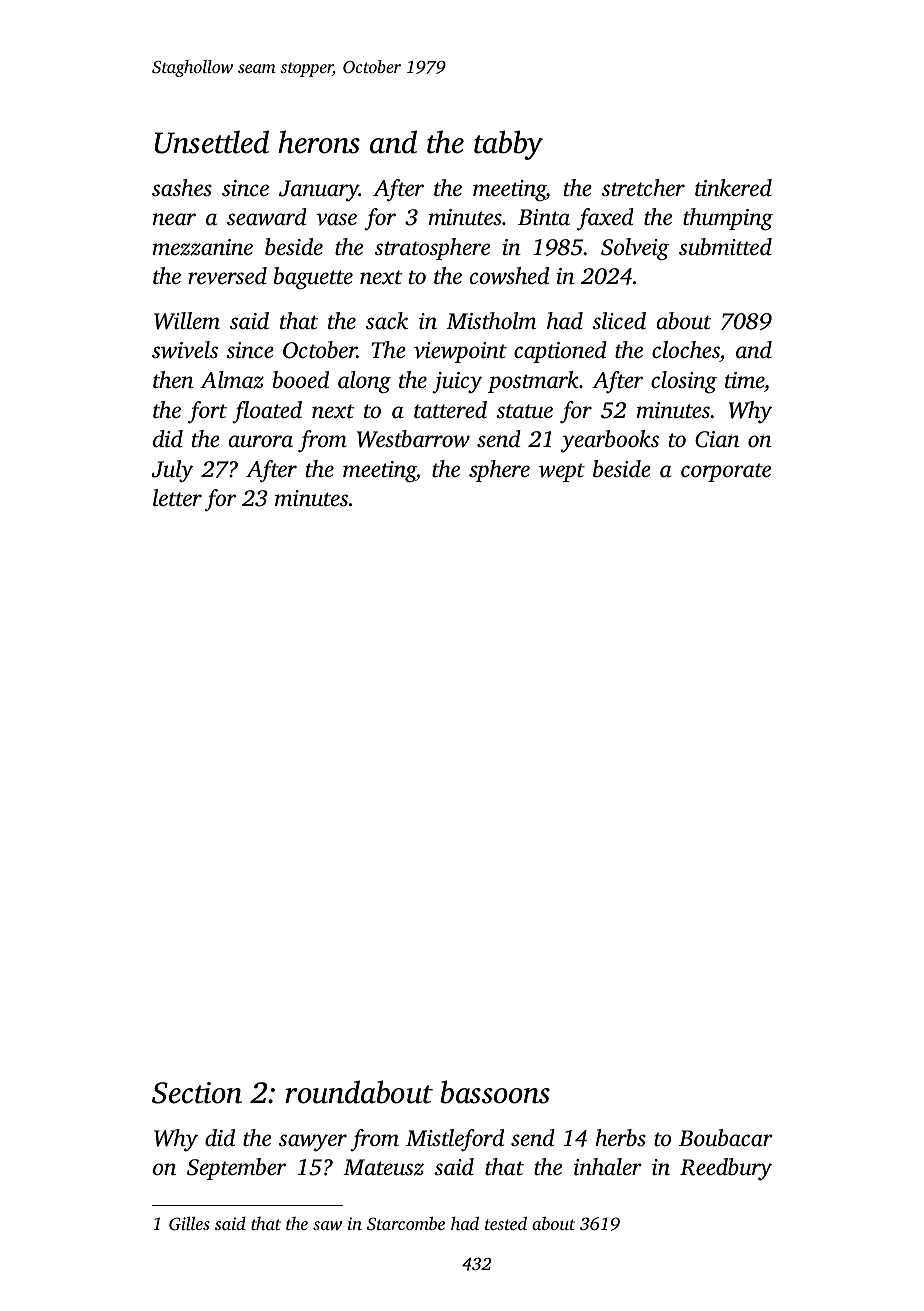 Image resolution: width=924 pixels, height=1311 pixels. What do you see at coordinates (187, 321) in the page?
I see `Willem` at bounding box center [187, 321].
